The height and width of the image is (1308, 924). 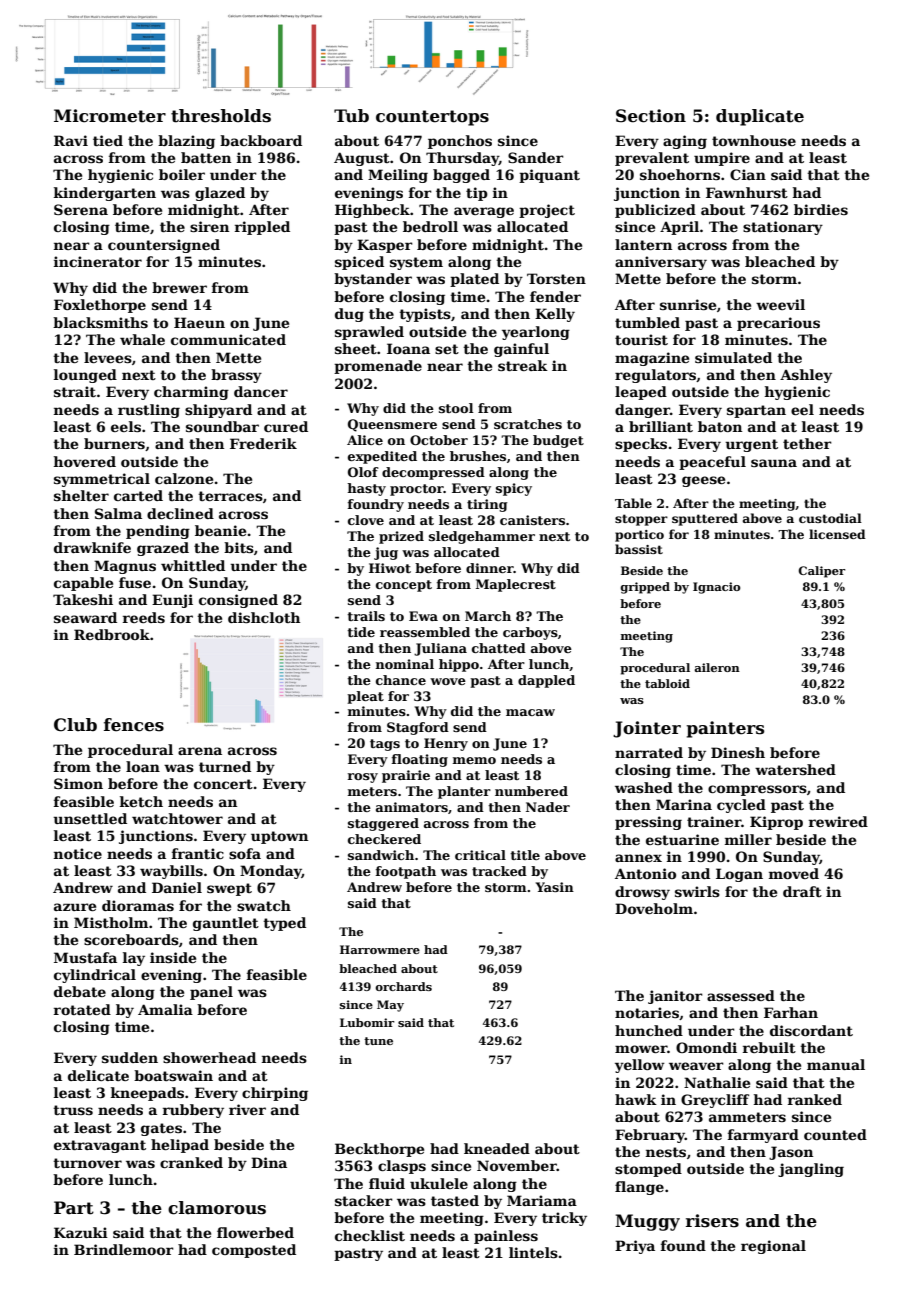 I want to click on duplicate, so click(x=760, y=117).
